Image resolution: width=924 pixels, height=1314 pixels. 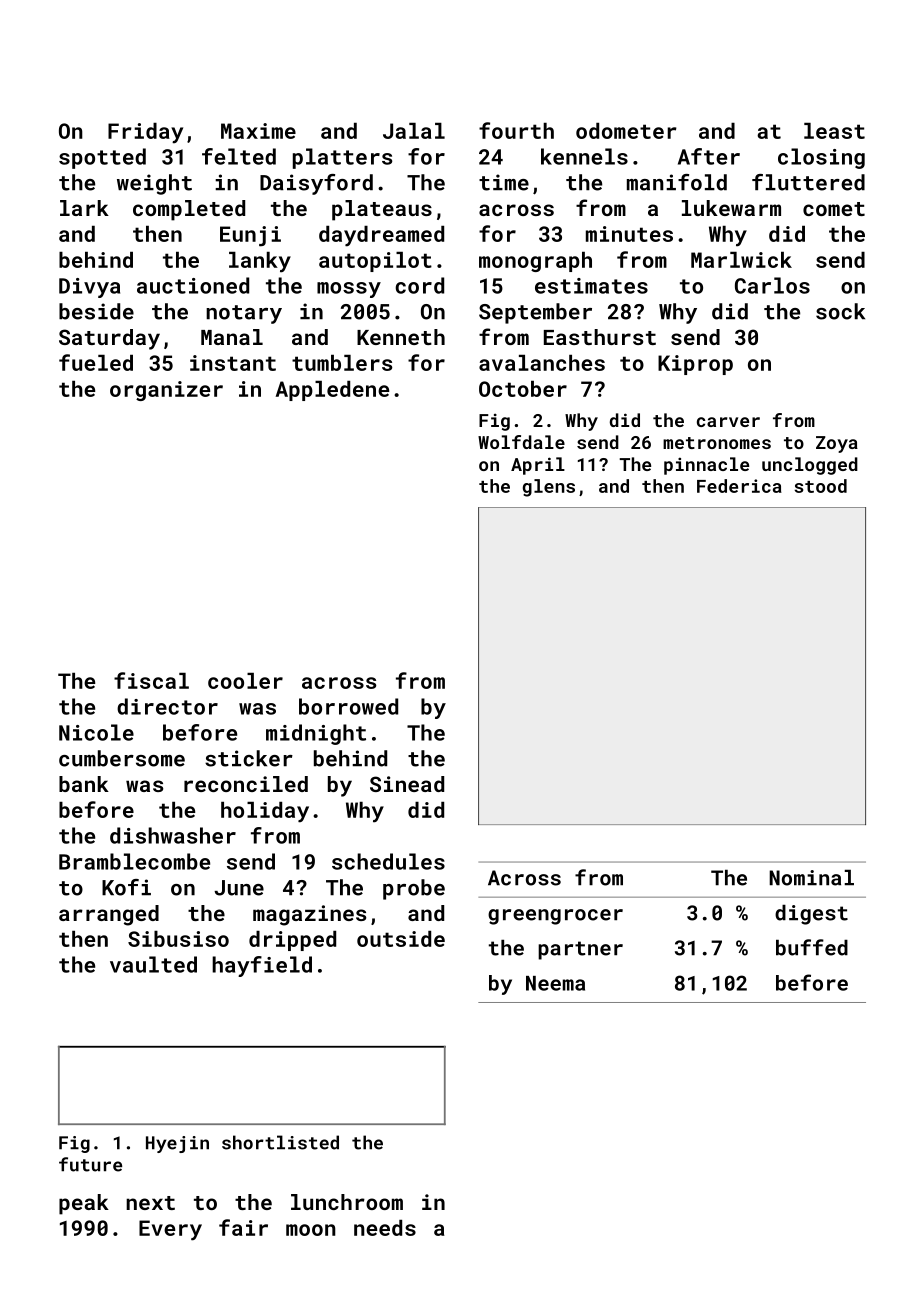 I want to click on fair, so click(x=243, y=1227).
